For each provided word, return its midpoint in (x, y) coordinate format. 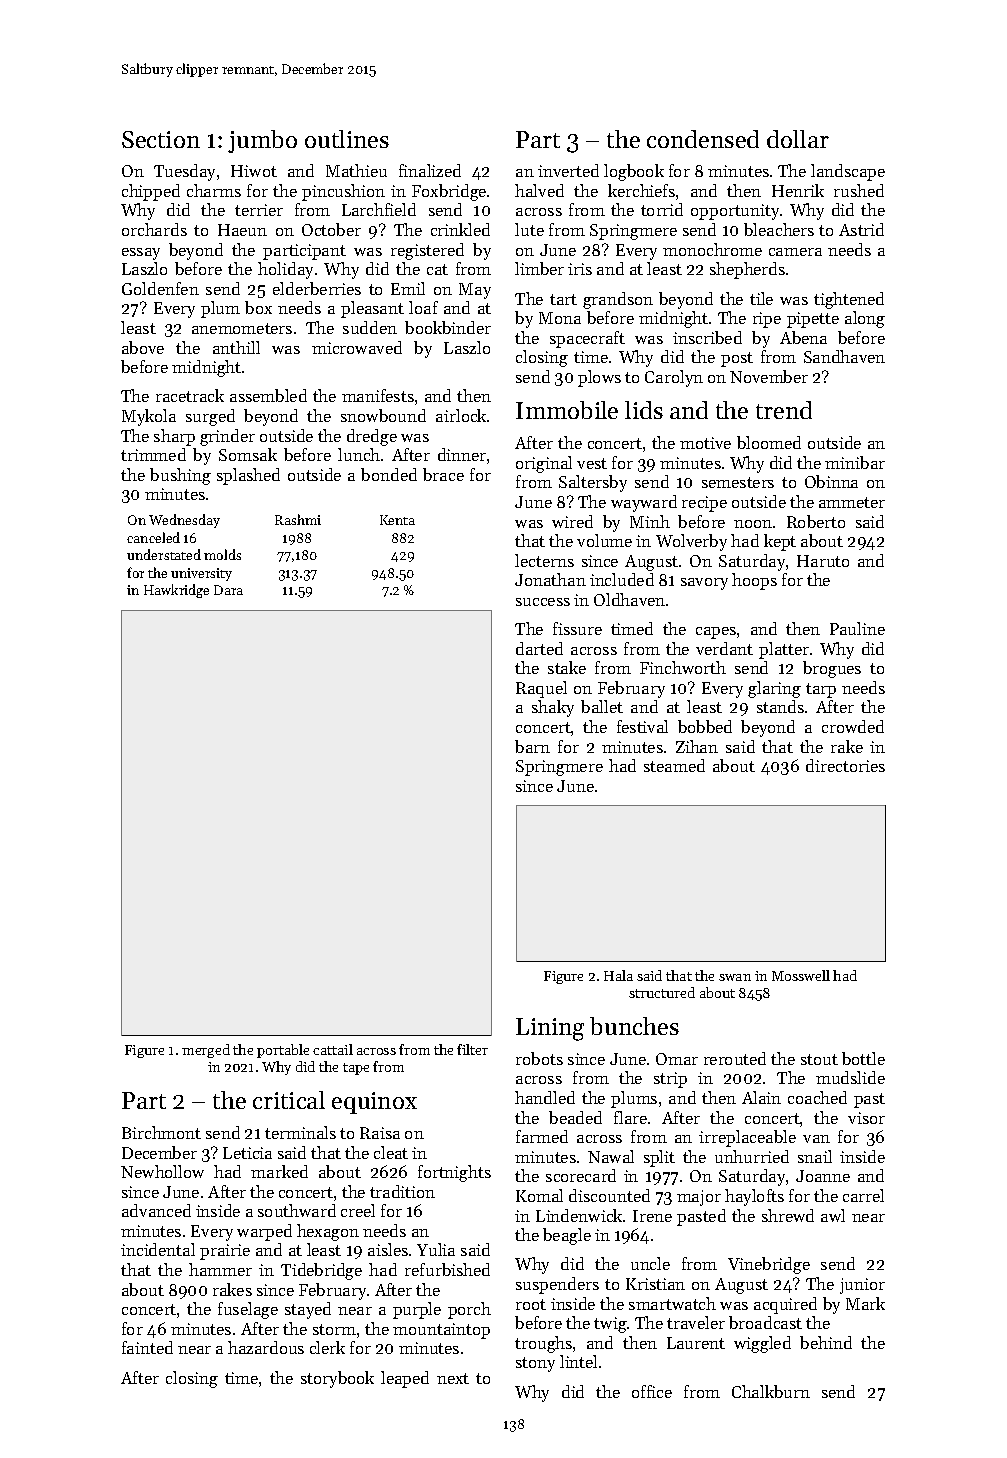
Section (161, 139)
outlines (347, 139)
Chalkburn (771, 1391)
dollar (798, 139)
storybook (337, 1379)
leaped (405, 1379)
